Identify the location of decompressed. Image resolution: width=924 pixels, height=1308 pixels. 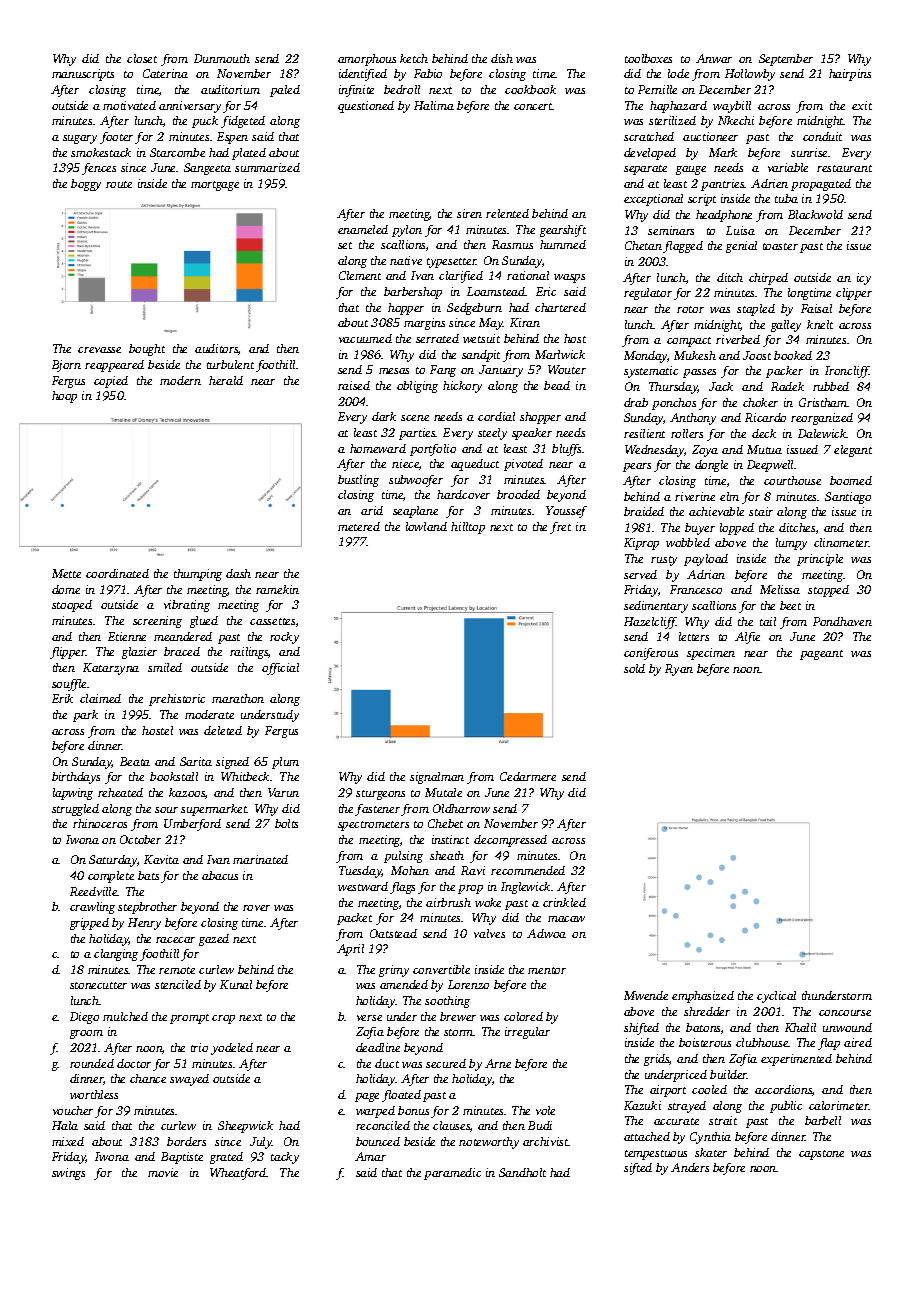
(510, 841).
